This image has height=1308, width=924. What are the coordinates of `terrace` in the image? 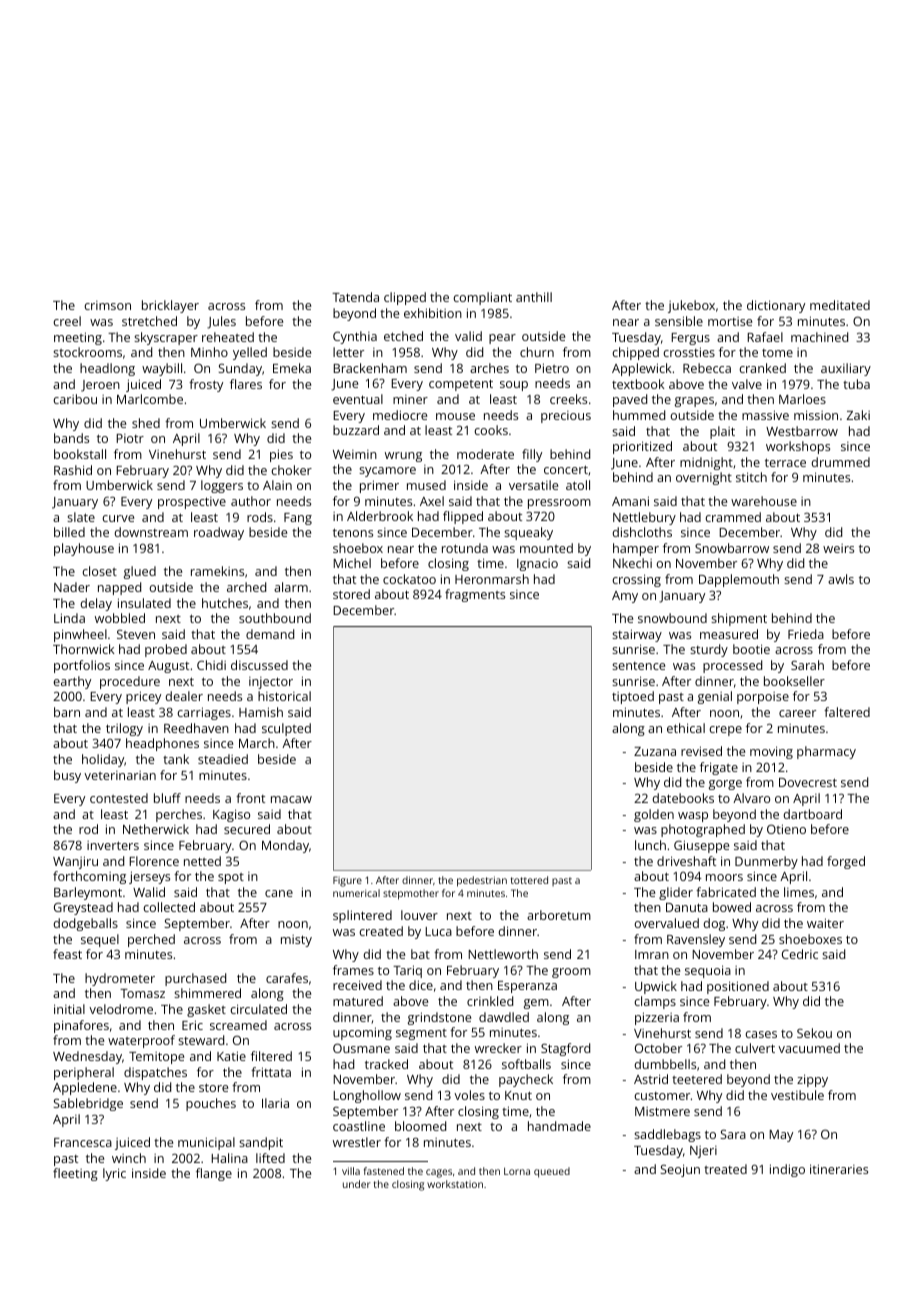 It's located at (785, 462).
